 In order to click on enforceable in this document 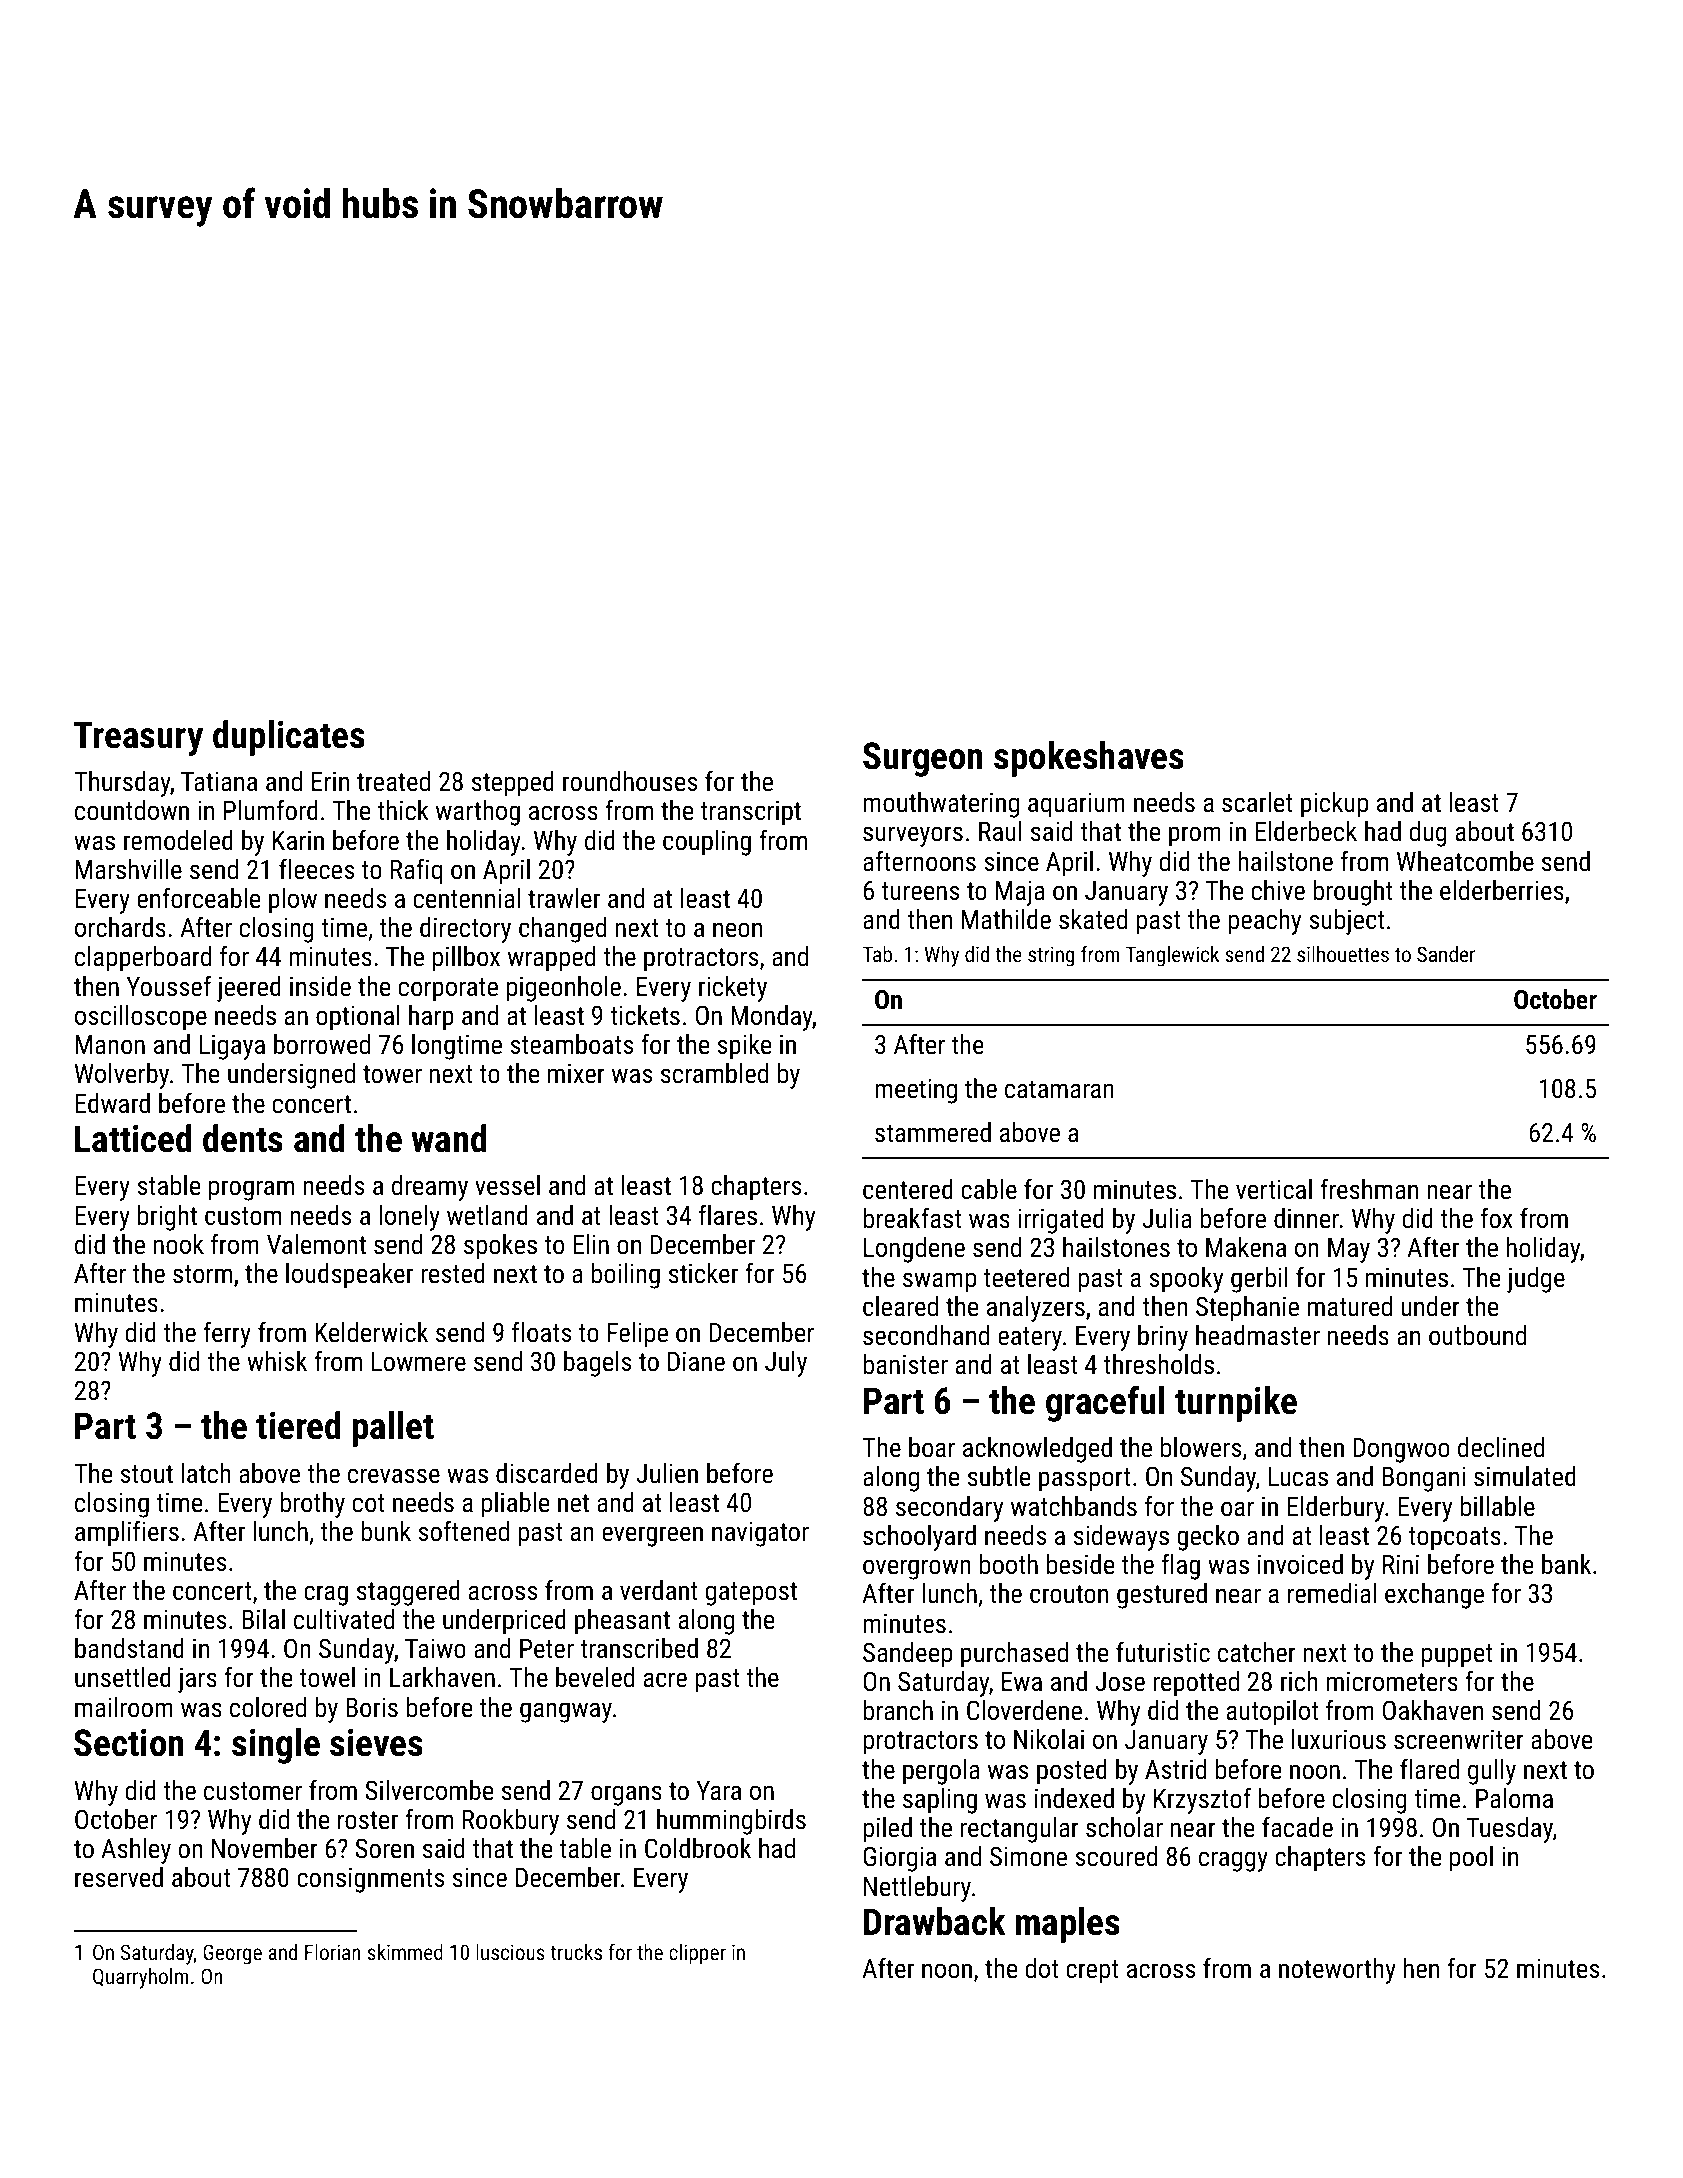, I will do `click(199, 898)`.
